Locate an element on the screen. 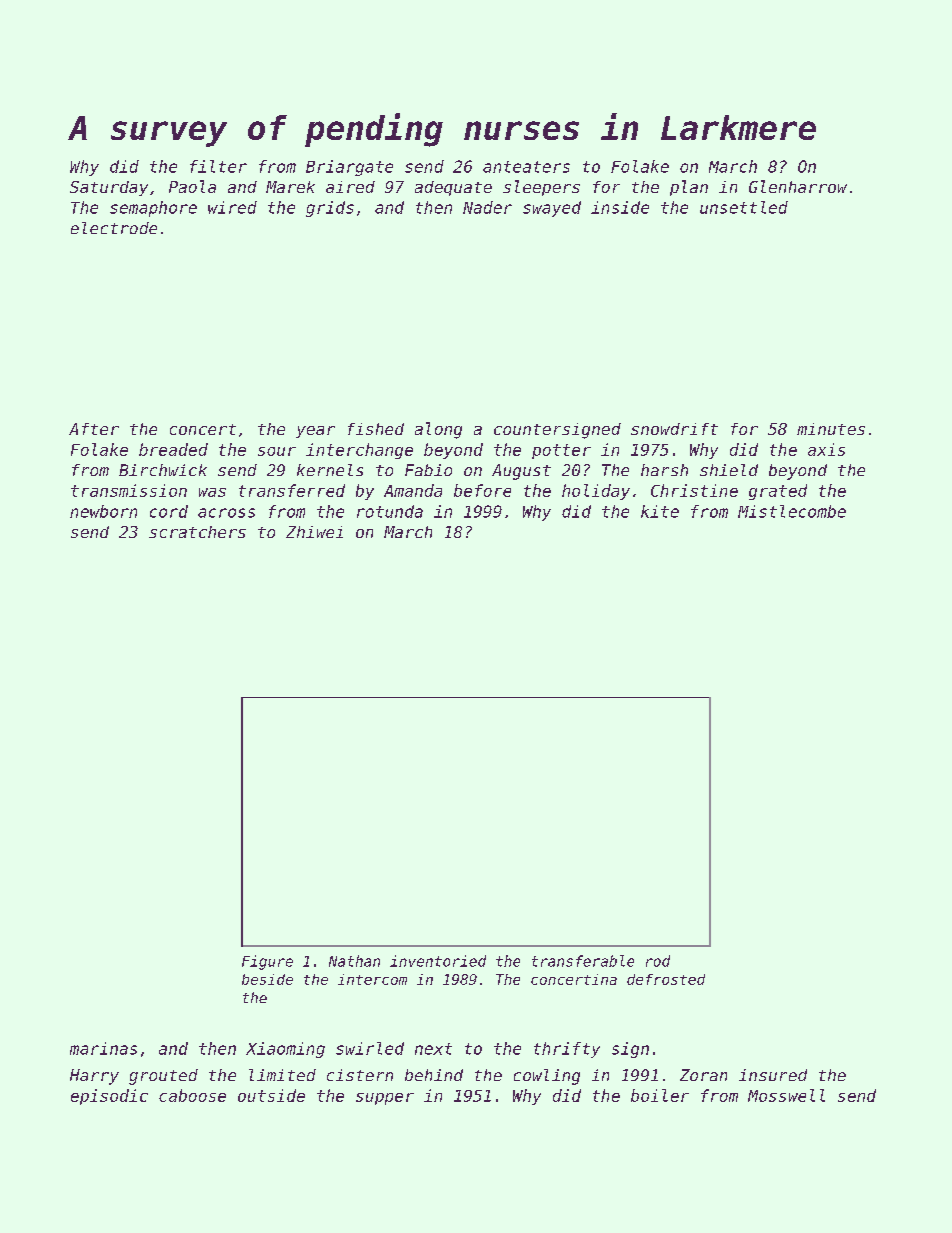  Glenharrow is located at coordinates (798, 186).
